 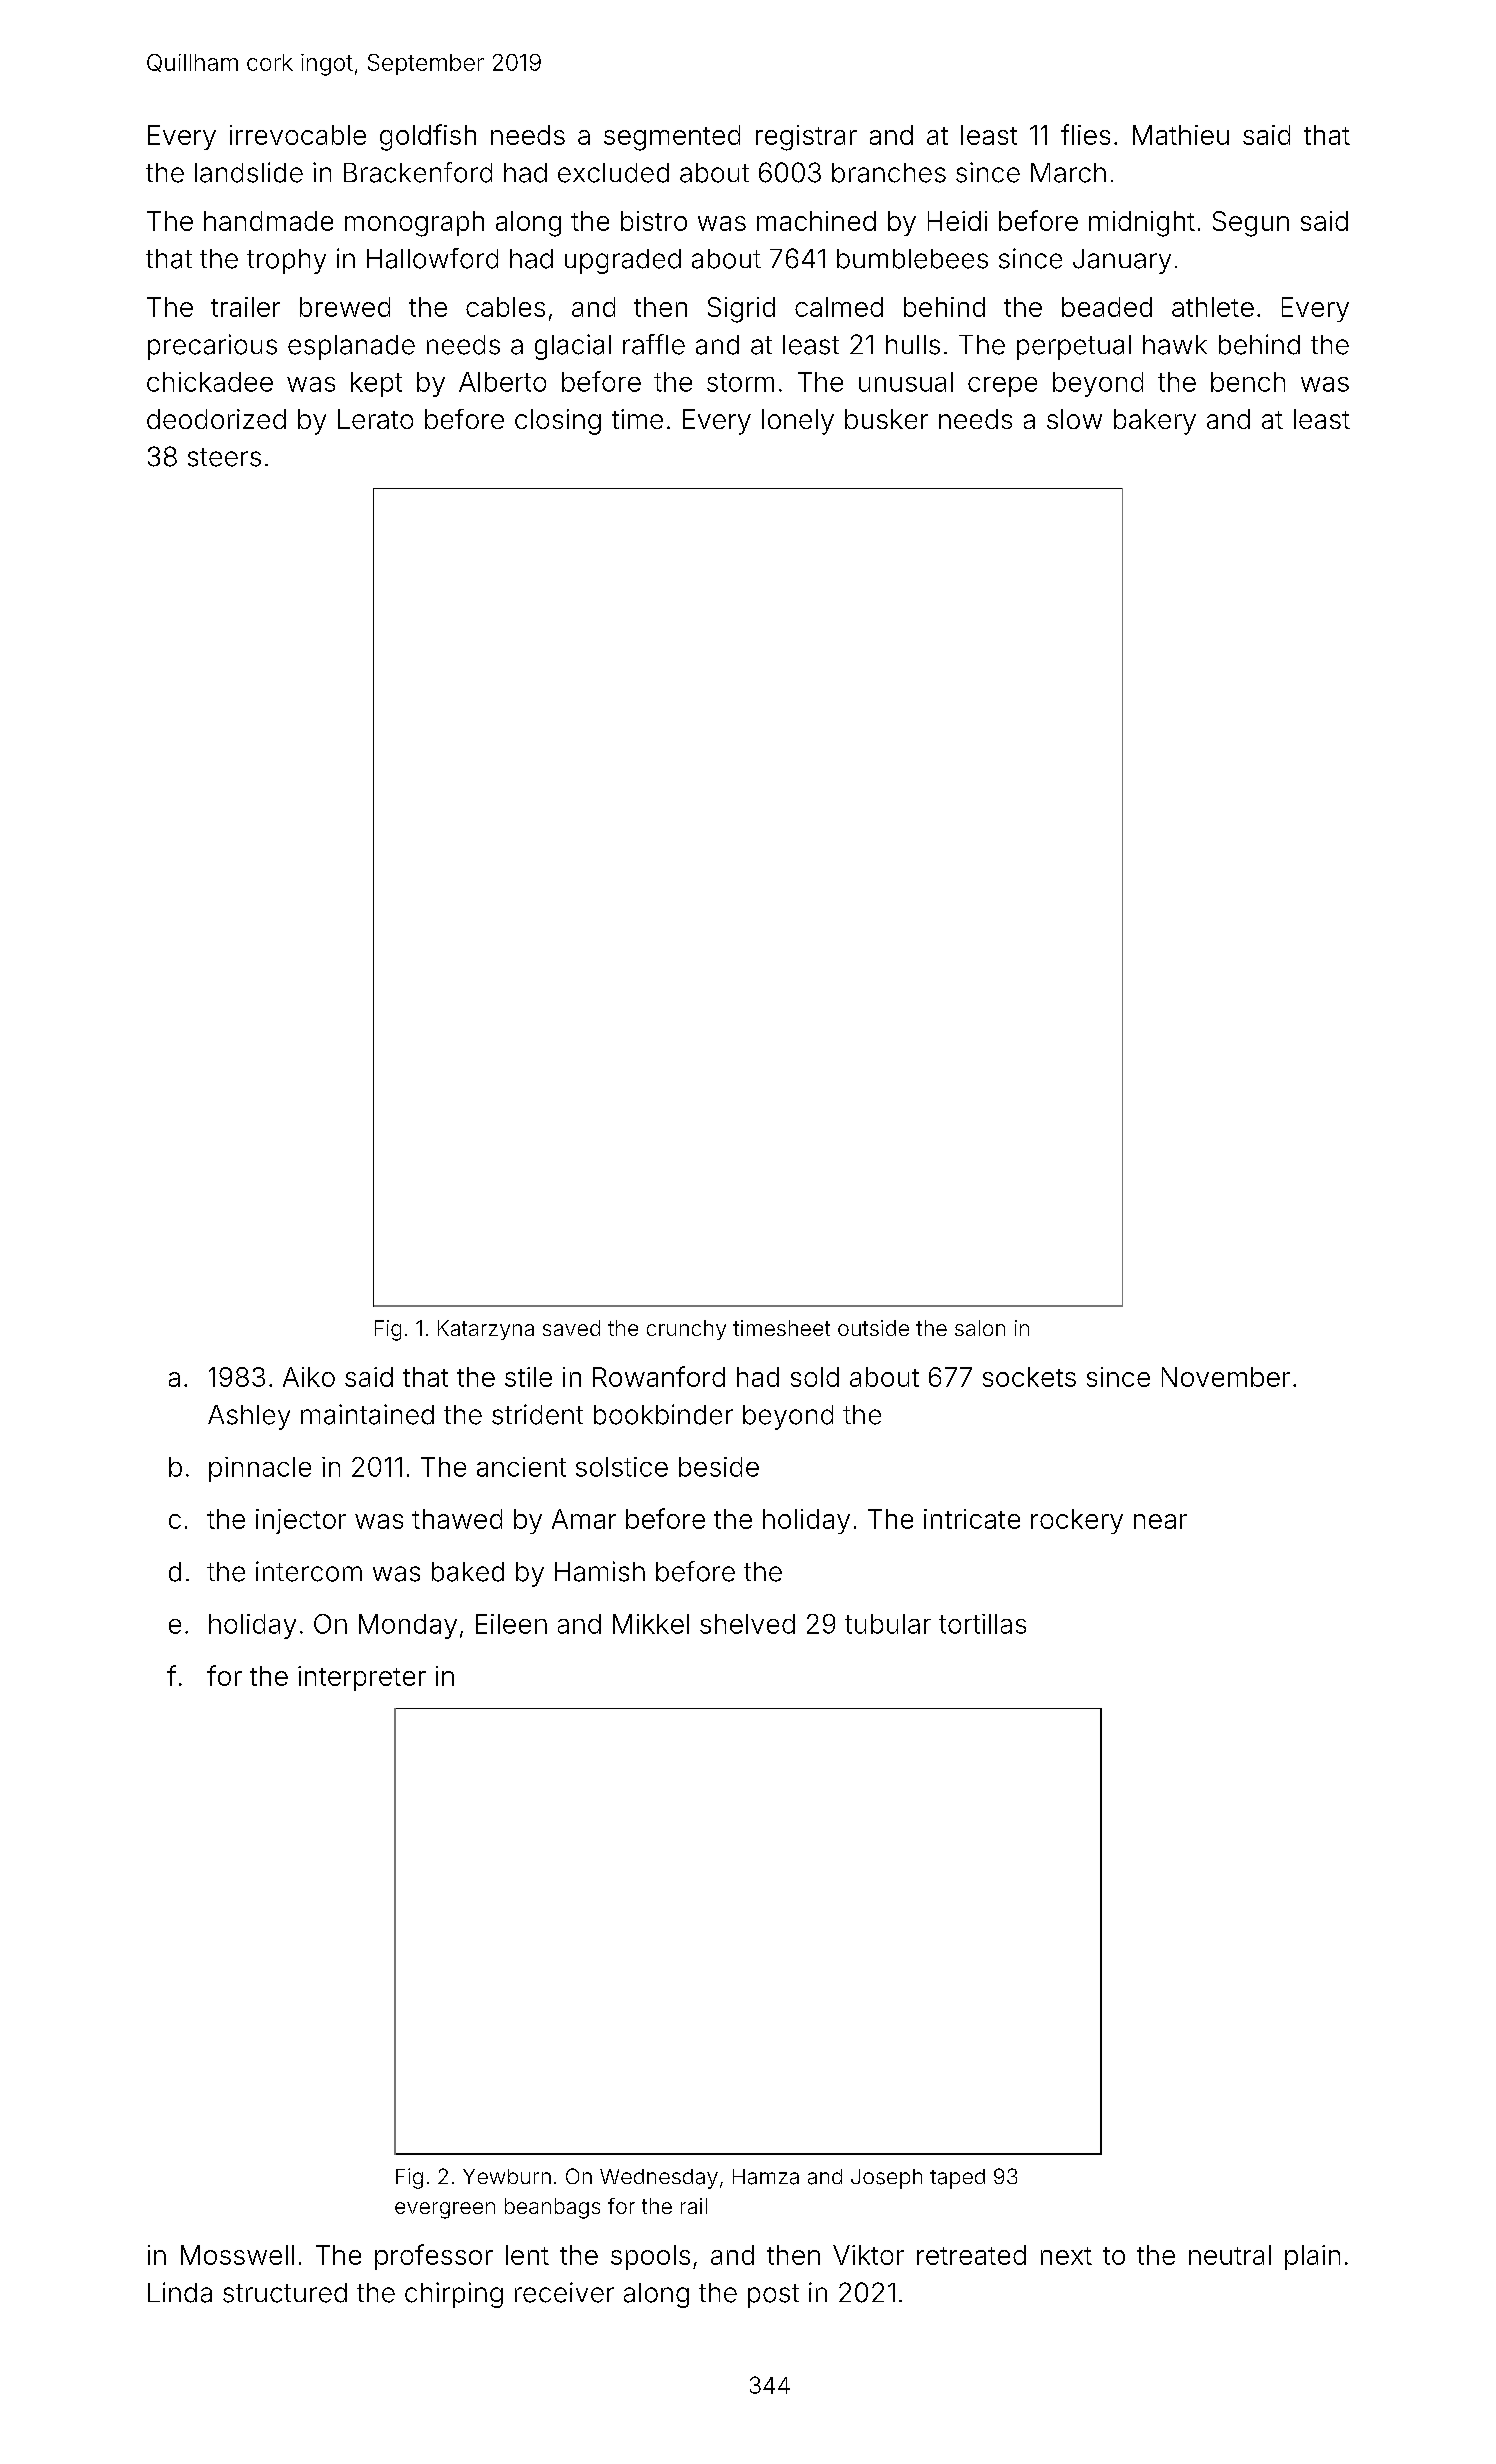 What do you see at coordinates (558, 422) in the document?
I see `closing` at bounding box center [558, 422].
